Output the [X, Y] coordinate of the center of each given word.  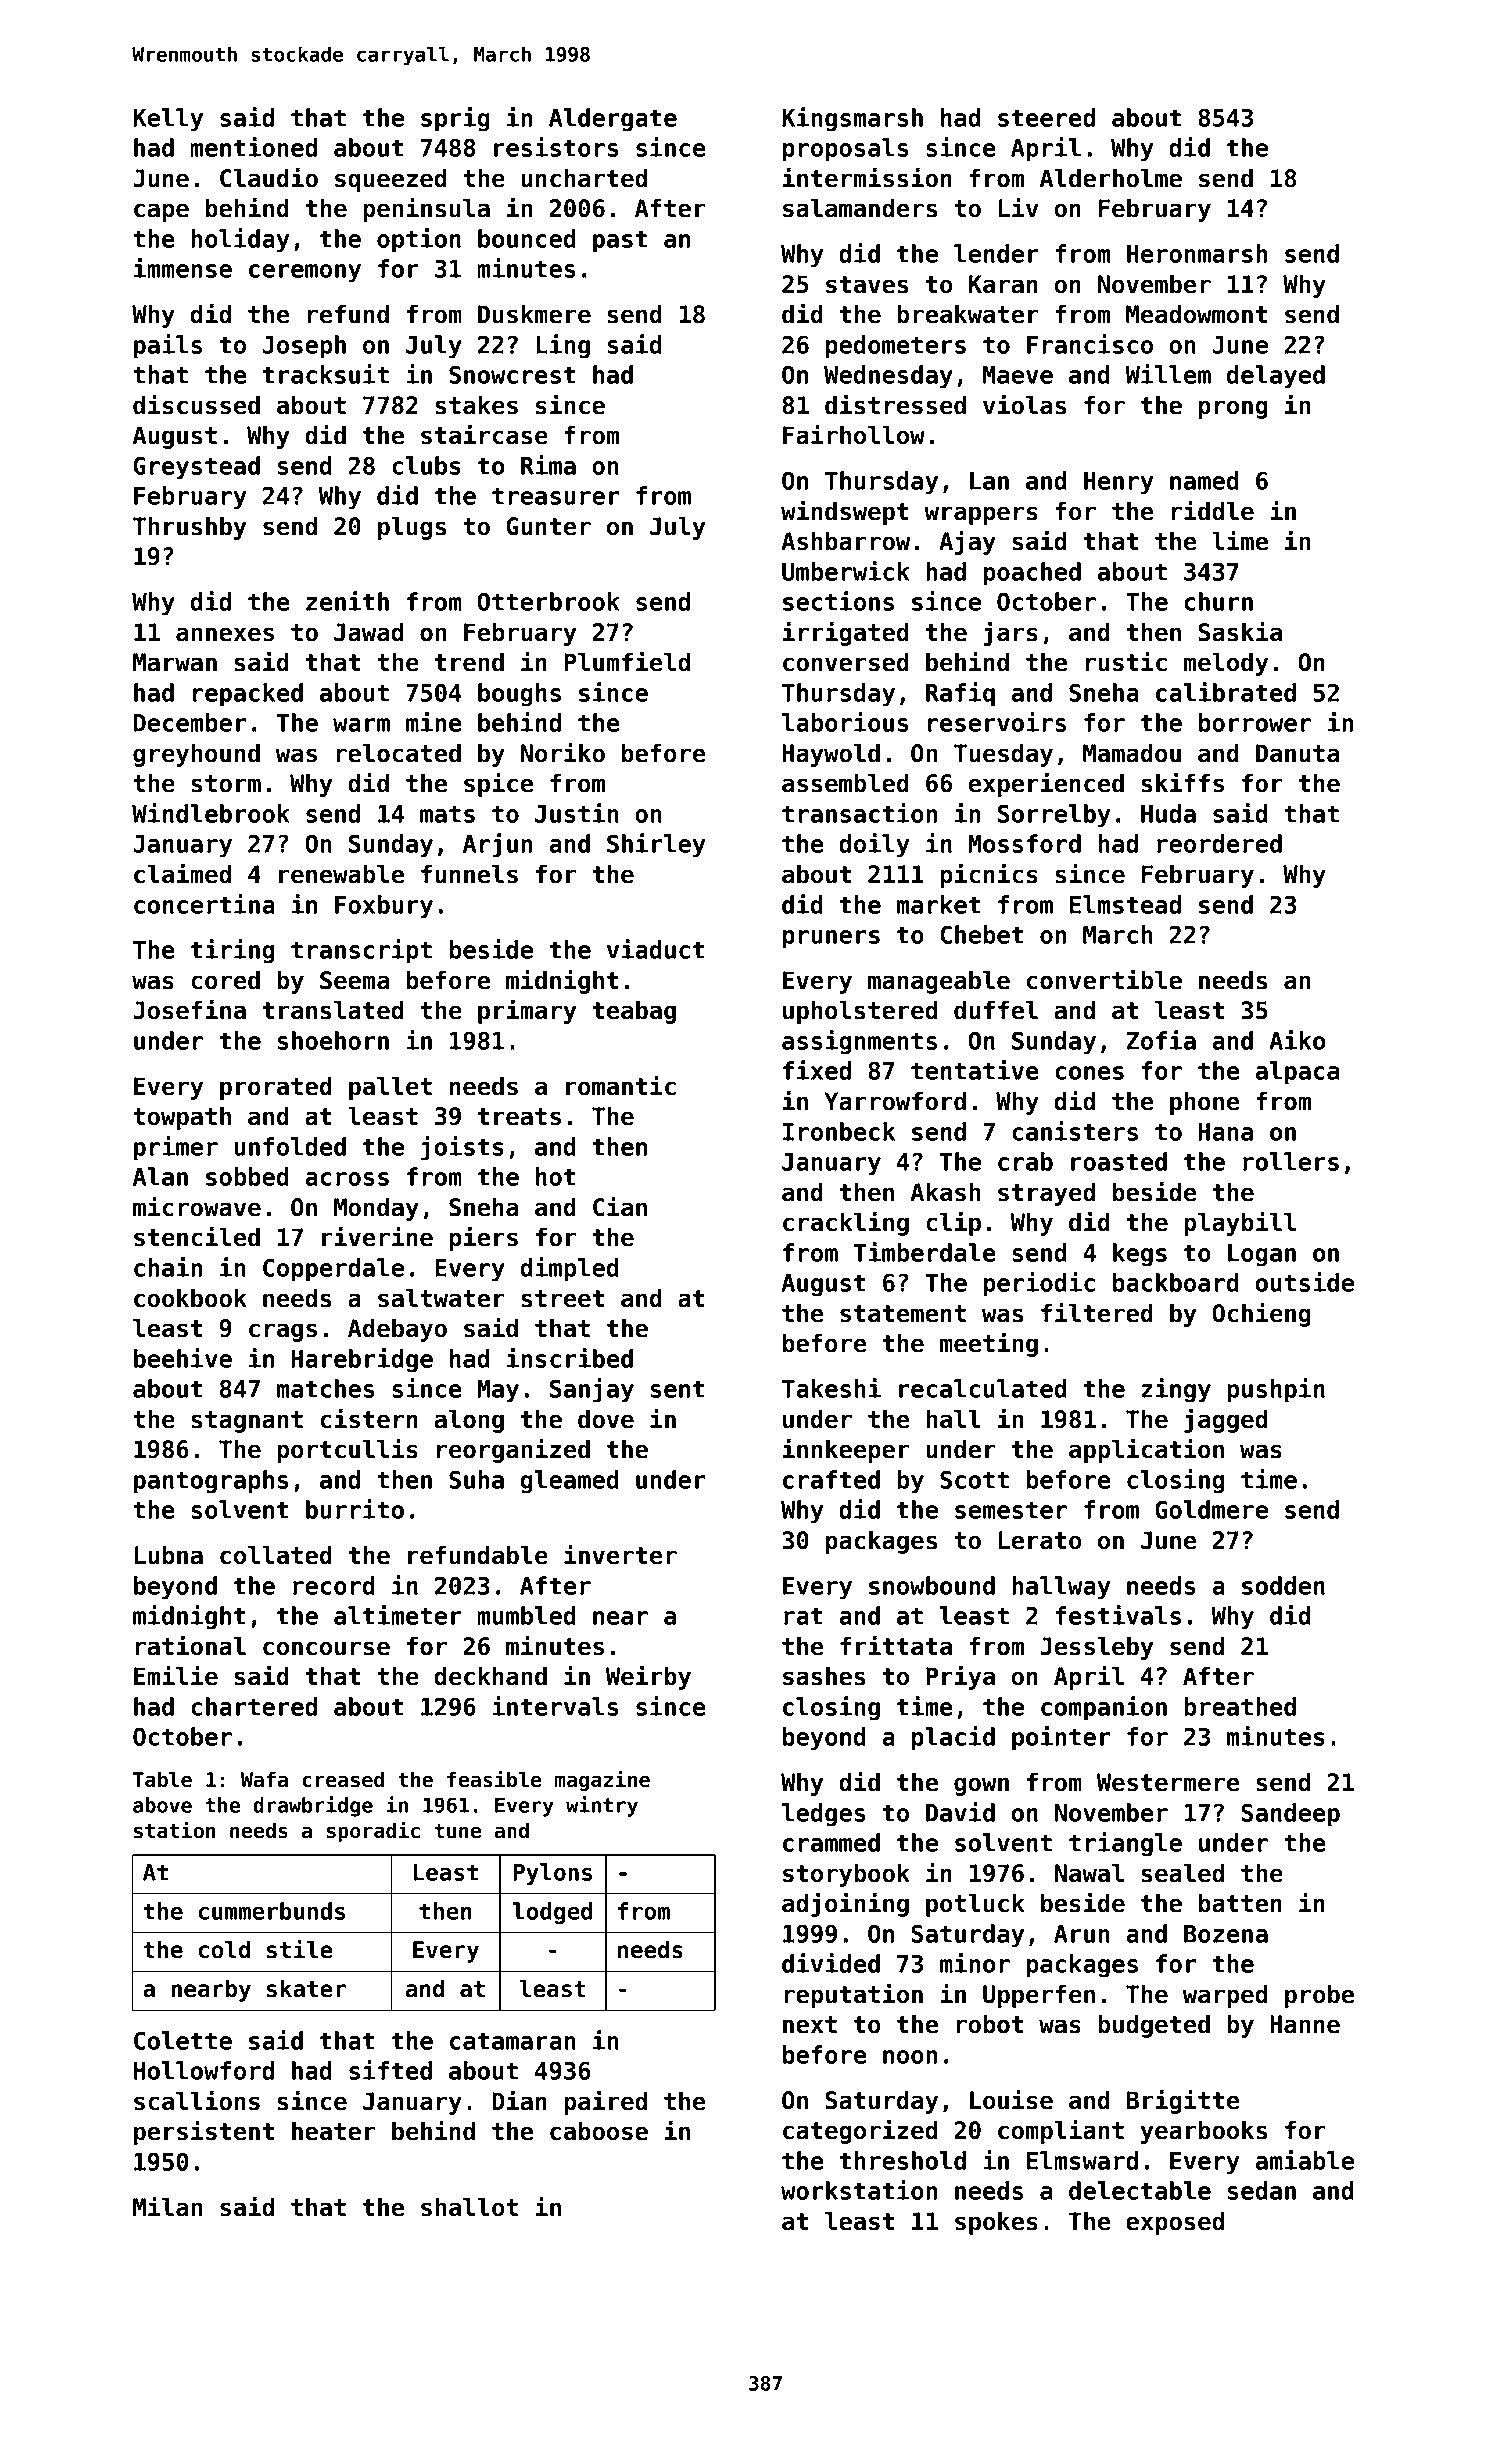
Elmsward [1082, 2160]
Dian [519, 2100]
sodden [1283, 1585]
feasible [494, 1779]
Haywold [831, 755]
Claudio [269, 177]
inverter [620, 1554]
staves [867, 285]
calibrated [1226, 692]
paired [605, 2102]
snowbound [932, 1585]
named [1204, 480]
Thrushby [190, 528]
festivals [1118, 1615]
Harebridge [362, 1360]
